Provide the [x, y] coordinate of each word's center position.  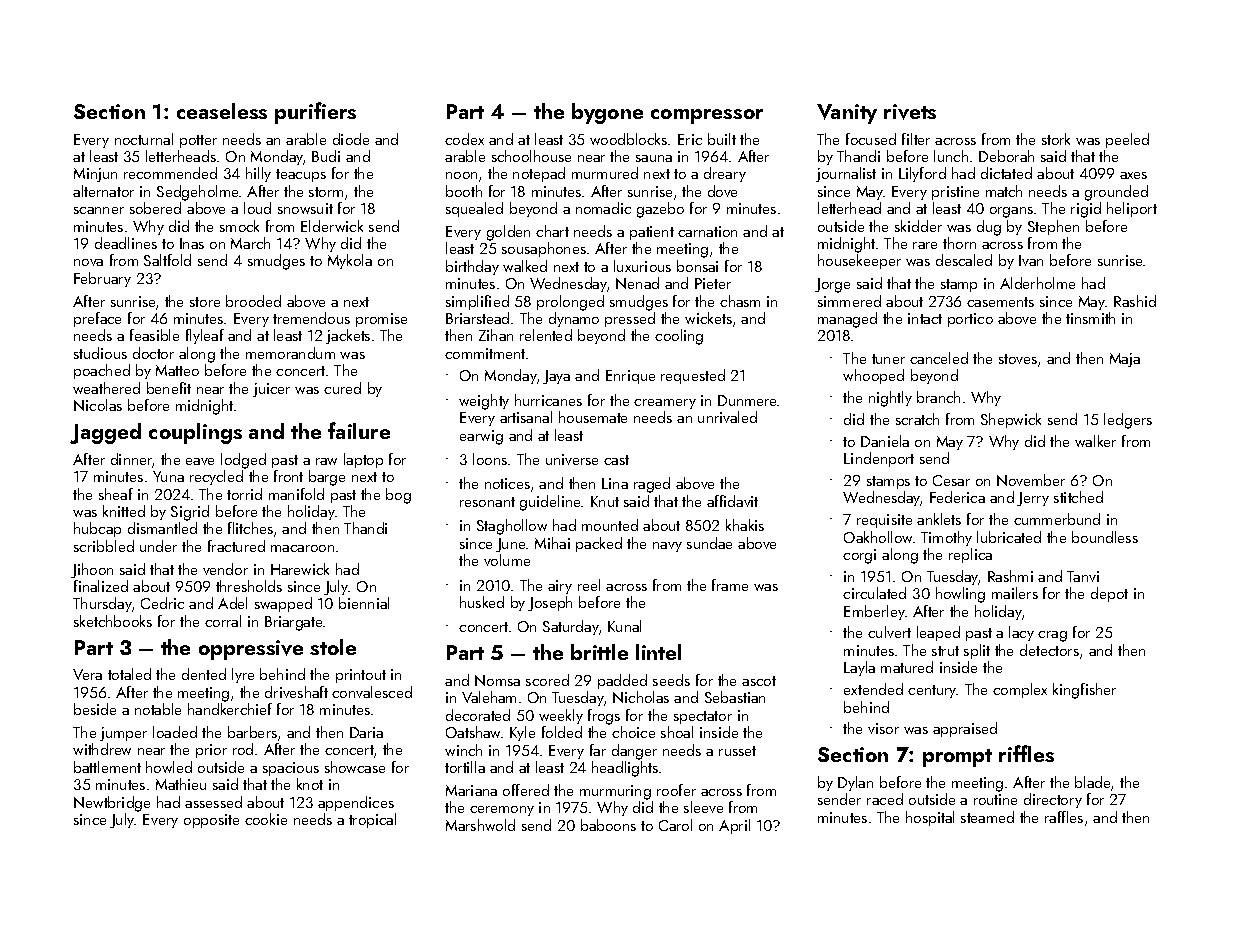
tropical [372, 820]
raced [885, 799]
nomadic [603, 208]
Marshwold [480, 825]
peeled [1127, 140]
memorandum [290, 353]
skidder [918, 226]
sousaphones [544, 249]
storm [326, 192]
